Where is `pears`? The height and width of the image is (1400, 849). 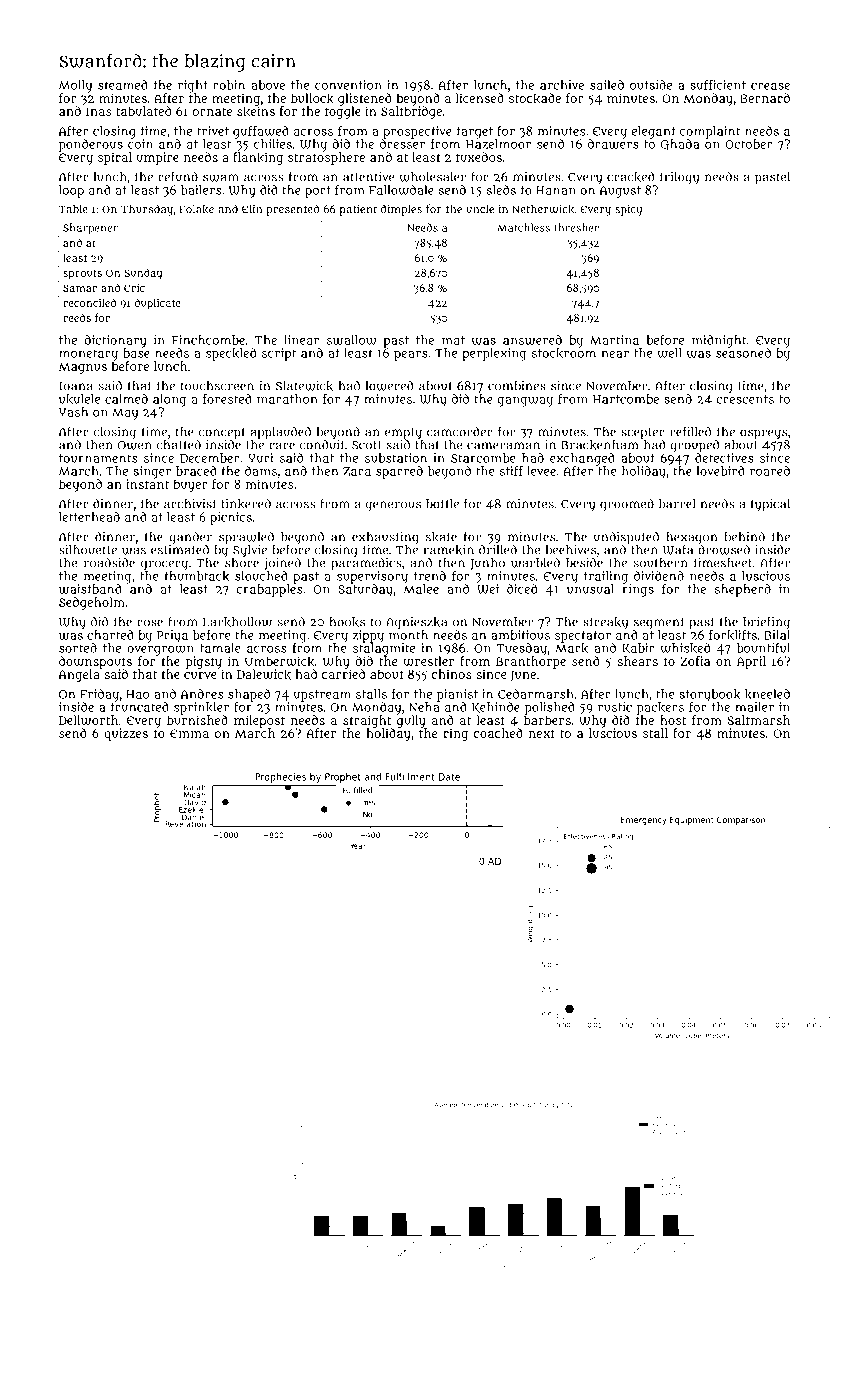 pears is located at coordinates (411, 356).
